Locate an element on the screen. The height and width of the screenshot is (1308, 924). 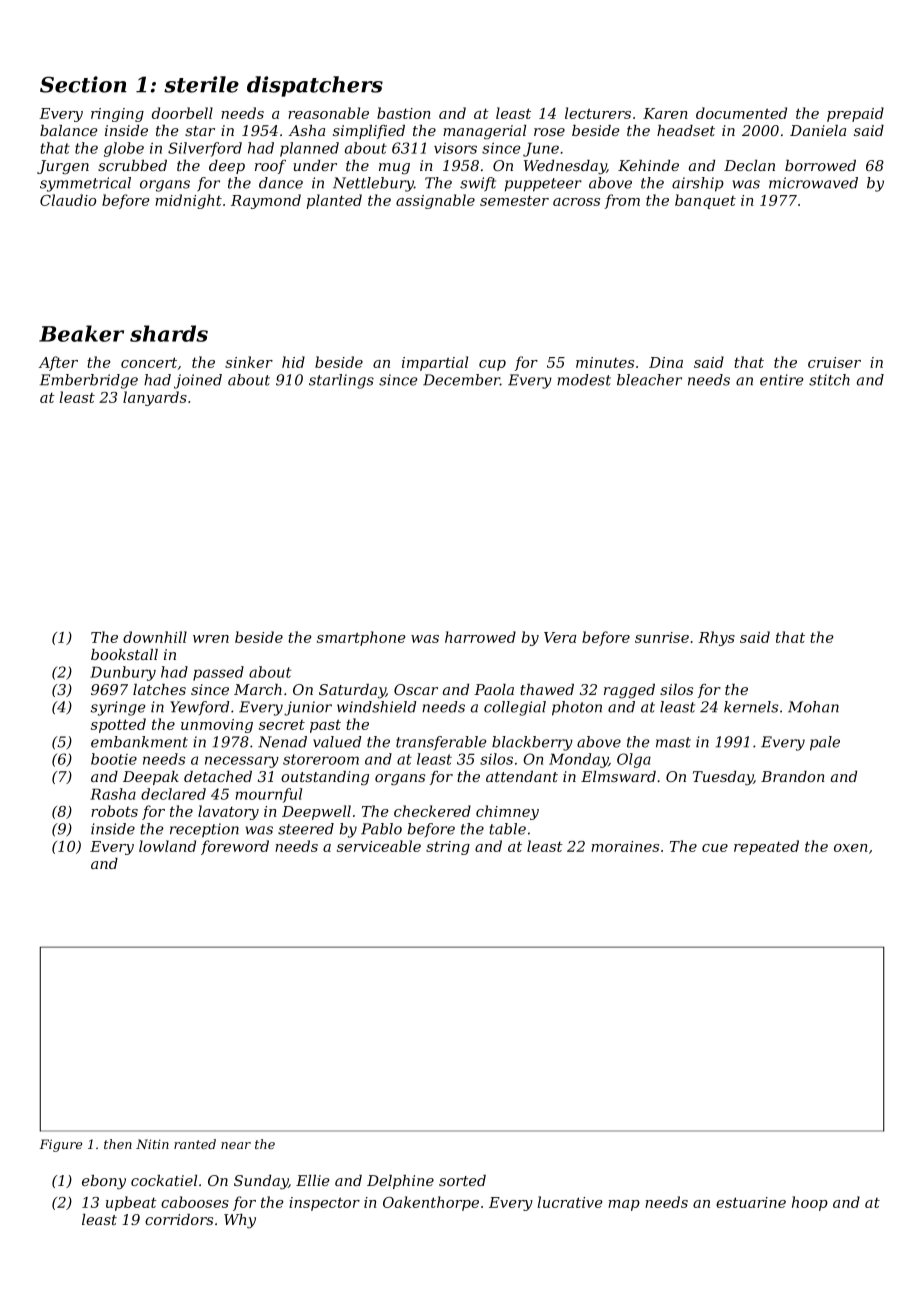
Dina is located at coordinates (666, 362).
